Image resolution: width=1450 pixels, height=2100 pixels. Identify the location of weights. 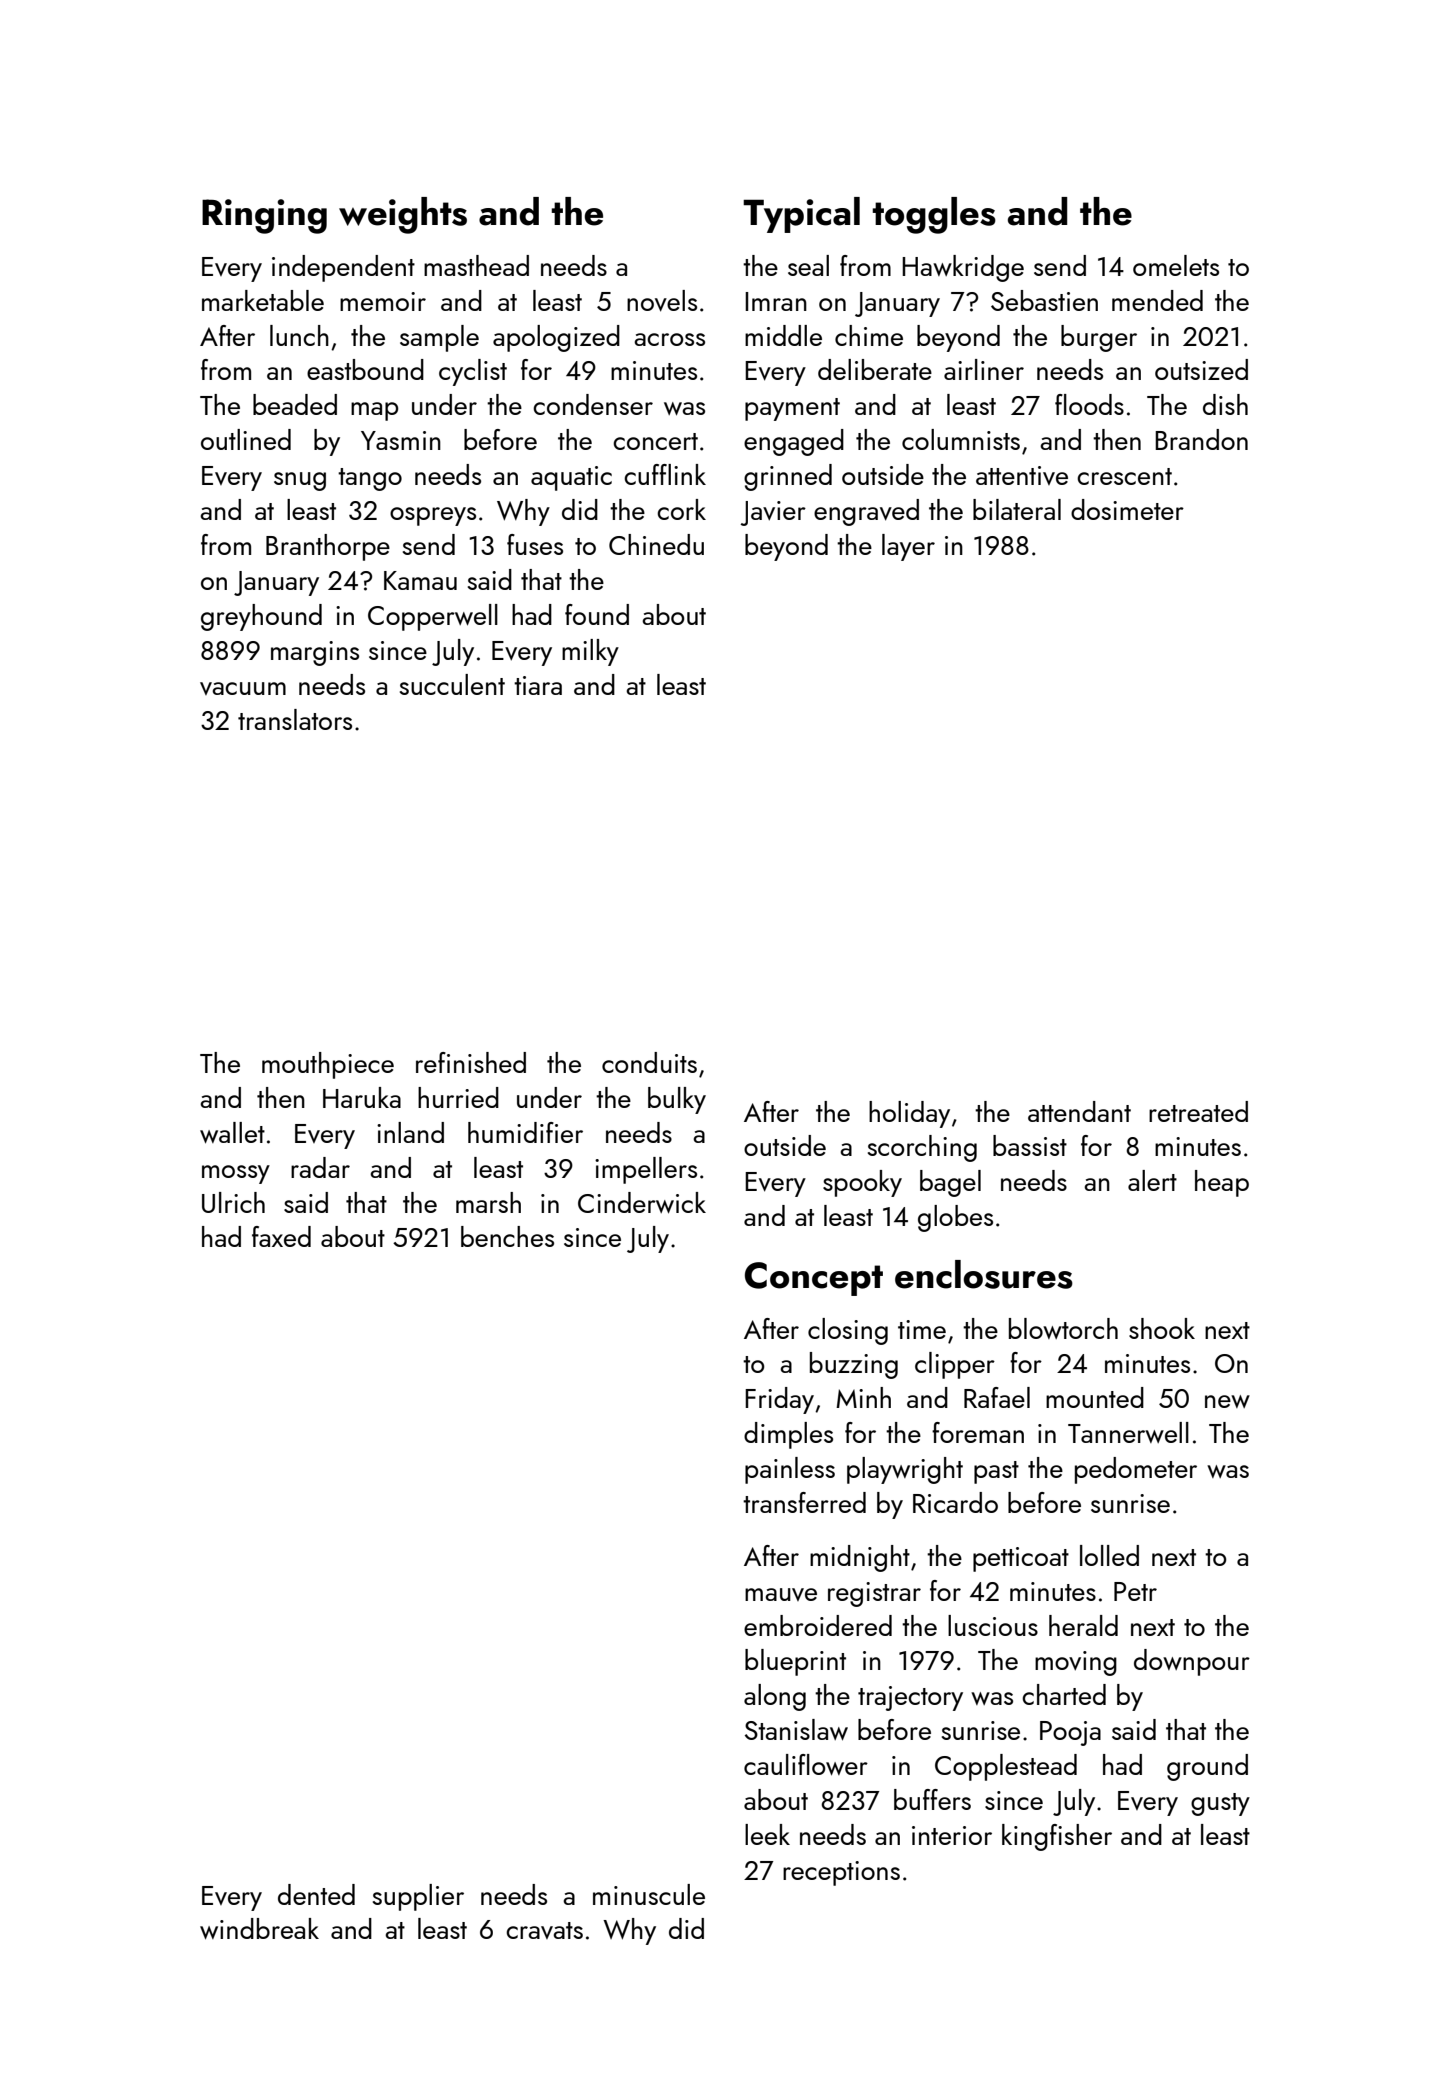
(403, 215).
